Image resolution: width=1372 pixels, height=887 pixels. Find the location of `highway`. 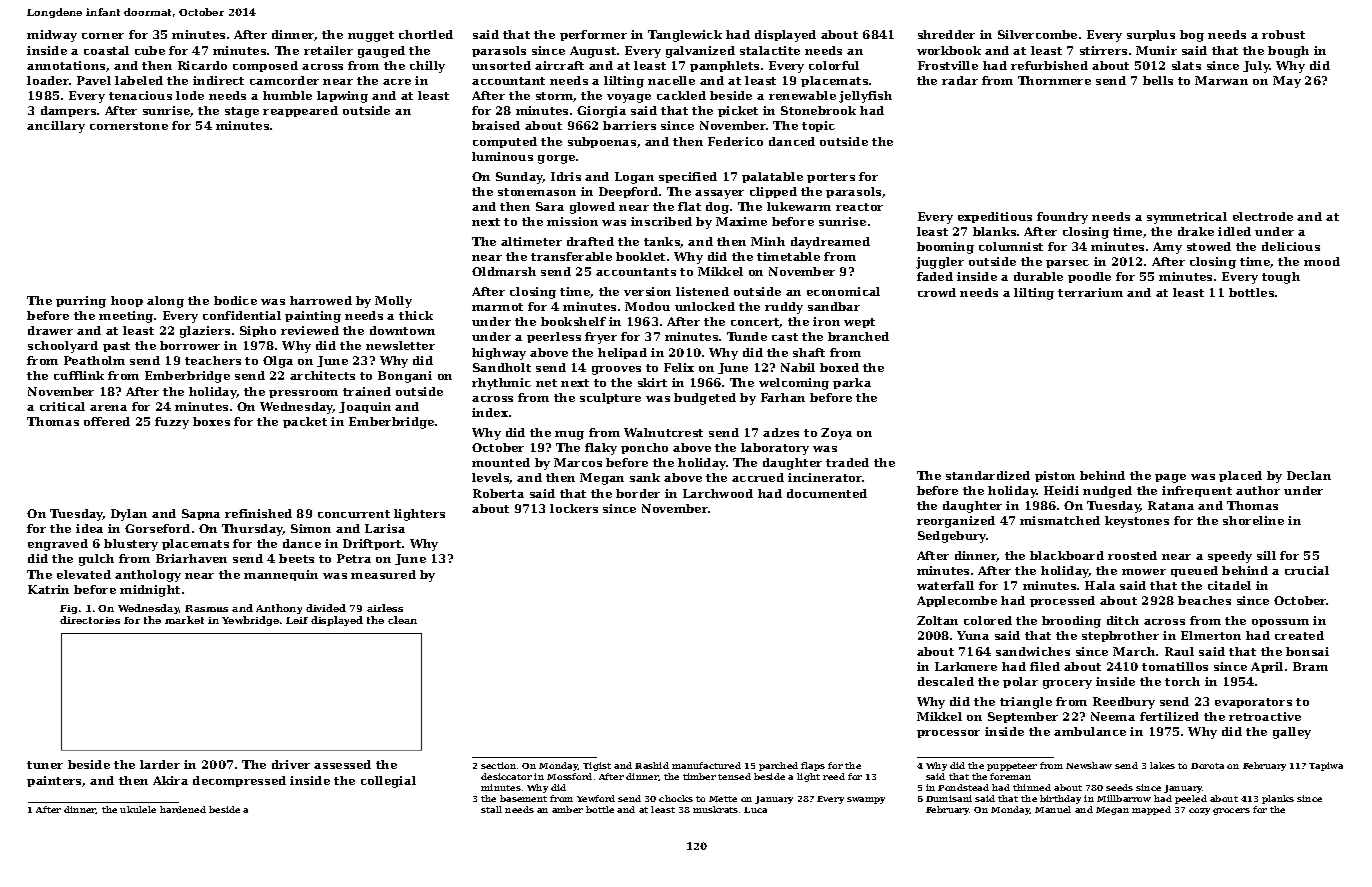

highway is located at coordinates (499, 354).
